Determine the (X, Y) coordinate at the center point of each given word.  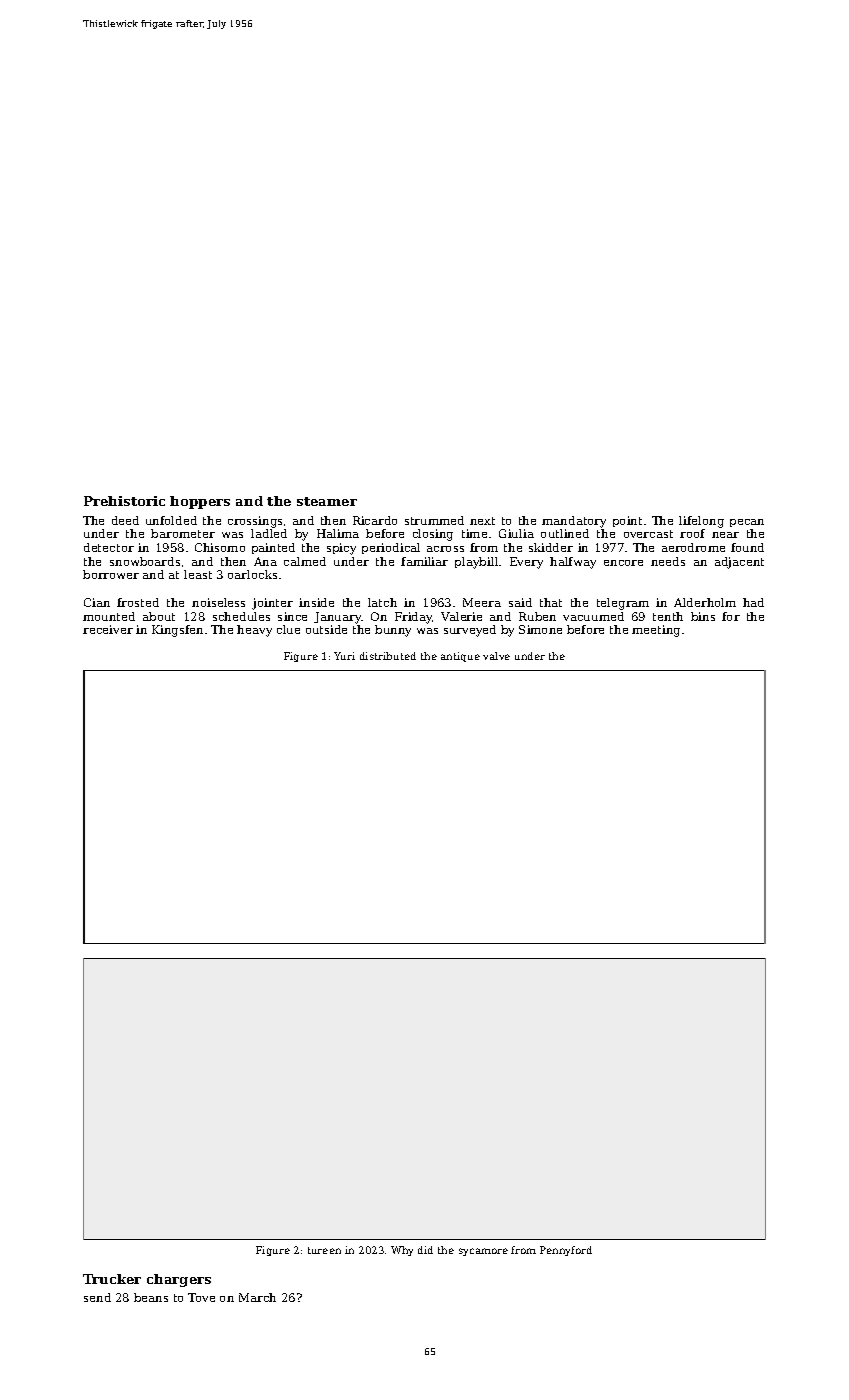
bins (703, 616)
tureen (324, 1250)
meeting (656, 631)
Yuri (344, 656)
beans (151, 1297)
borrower (111, 574)
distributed (388, 656)
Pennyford (566, 1251)
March (257, 1297)
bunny (393, 631)
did (425, 1250)
